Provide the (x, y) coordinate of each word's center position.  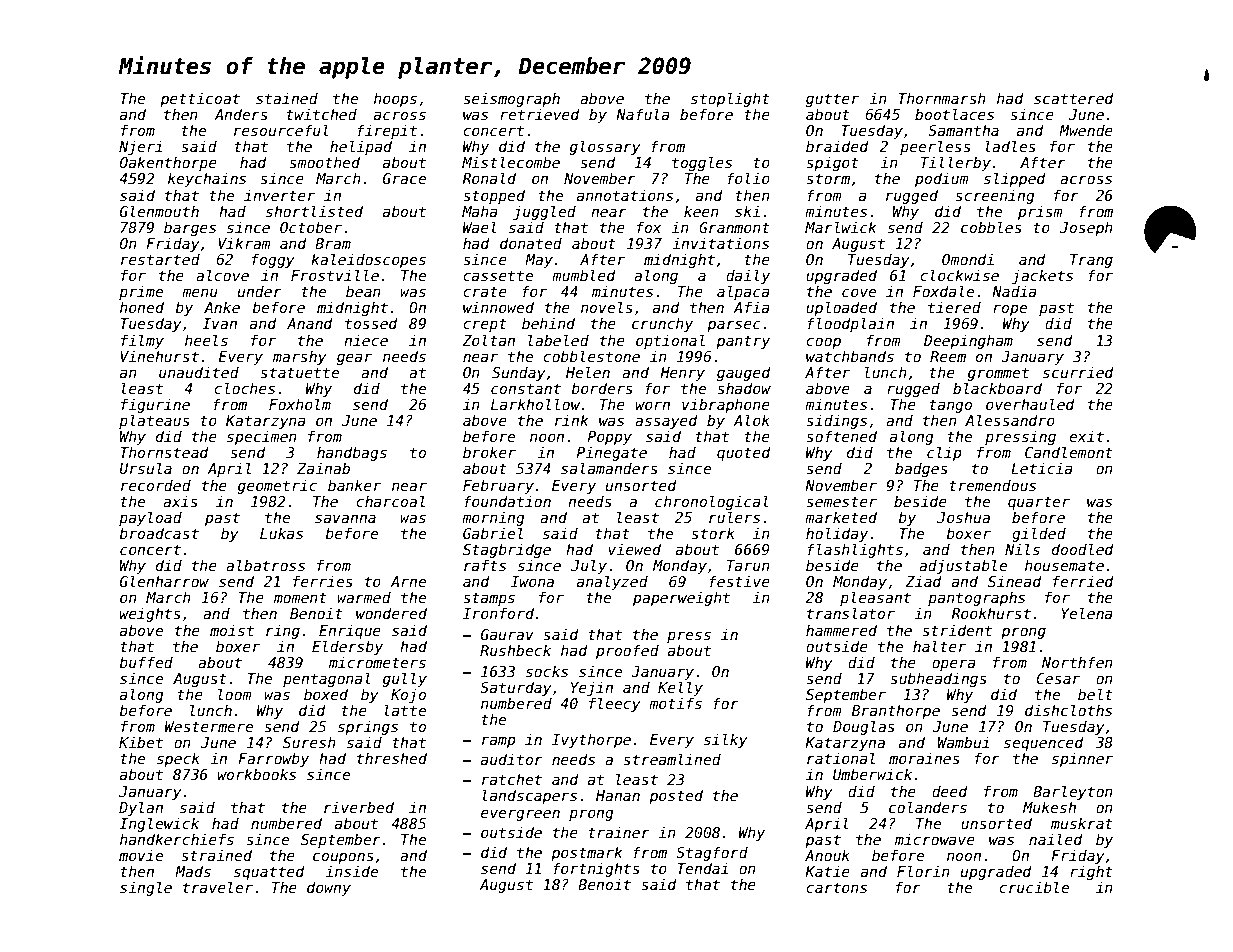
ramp (498, 742)
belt (1095, 694)
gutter (832, 100)
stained (287, 98)
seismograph (511, 99)
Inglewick (159, 824)
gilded (1039, 534)
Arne (408, 581)
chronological (712, 502)
